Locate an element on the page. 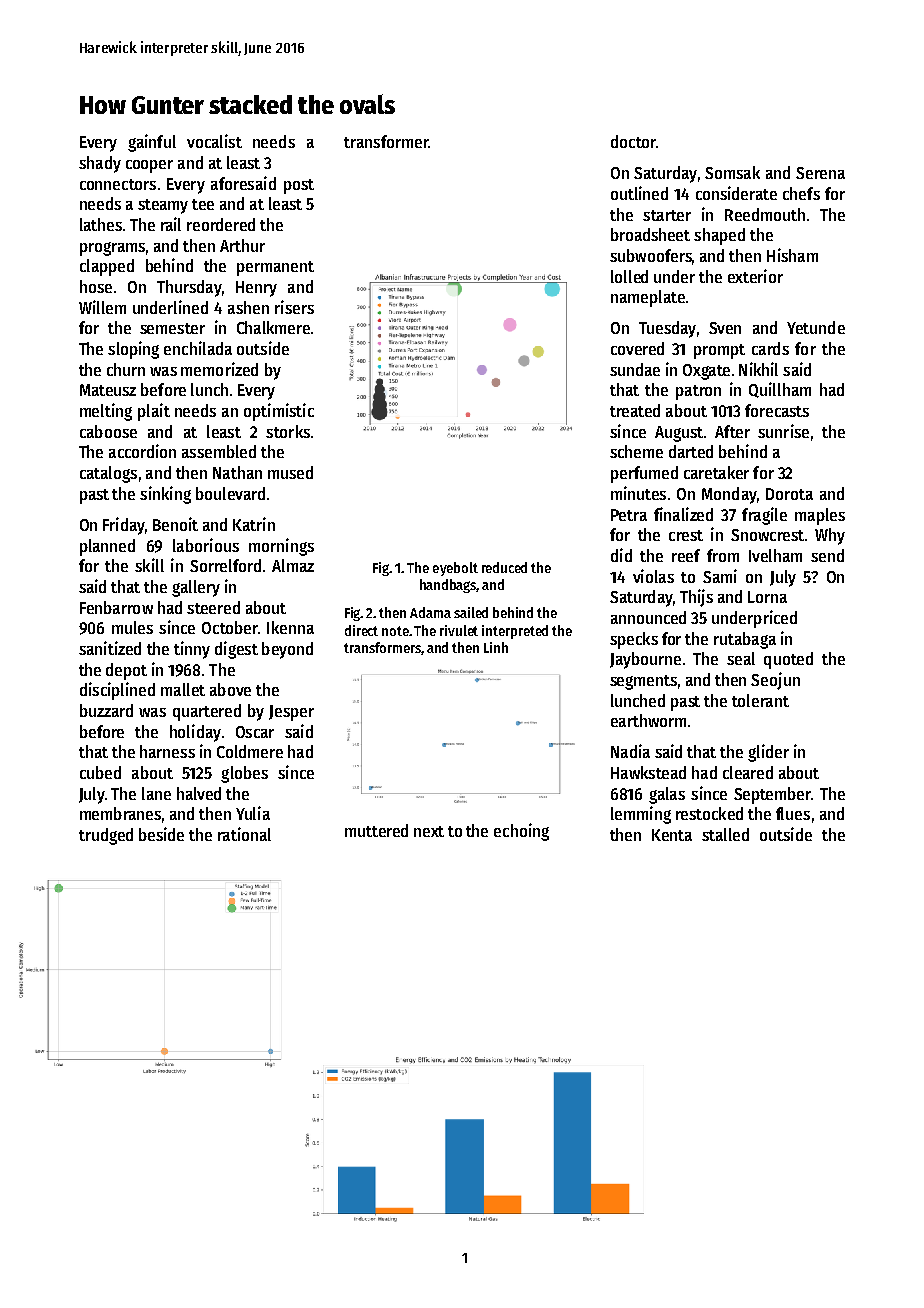  steamy is located at coordinates (163, 206).
